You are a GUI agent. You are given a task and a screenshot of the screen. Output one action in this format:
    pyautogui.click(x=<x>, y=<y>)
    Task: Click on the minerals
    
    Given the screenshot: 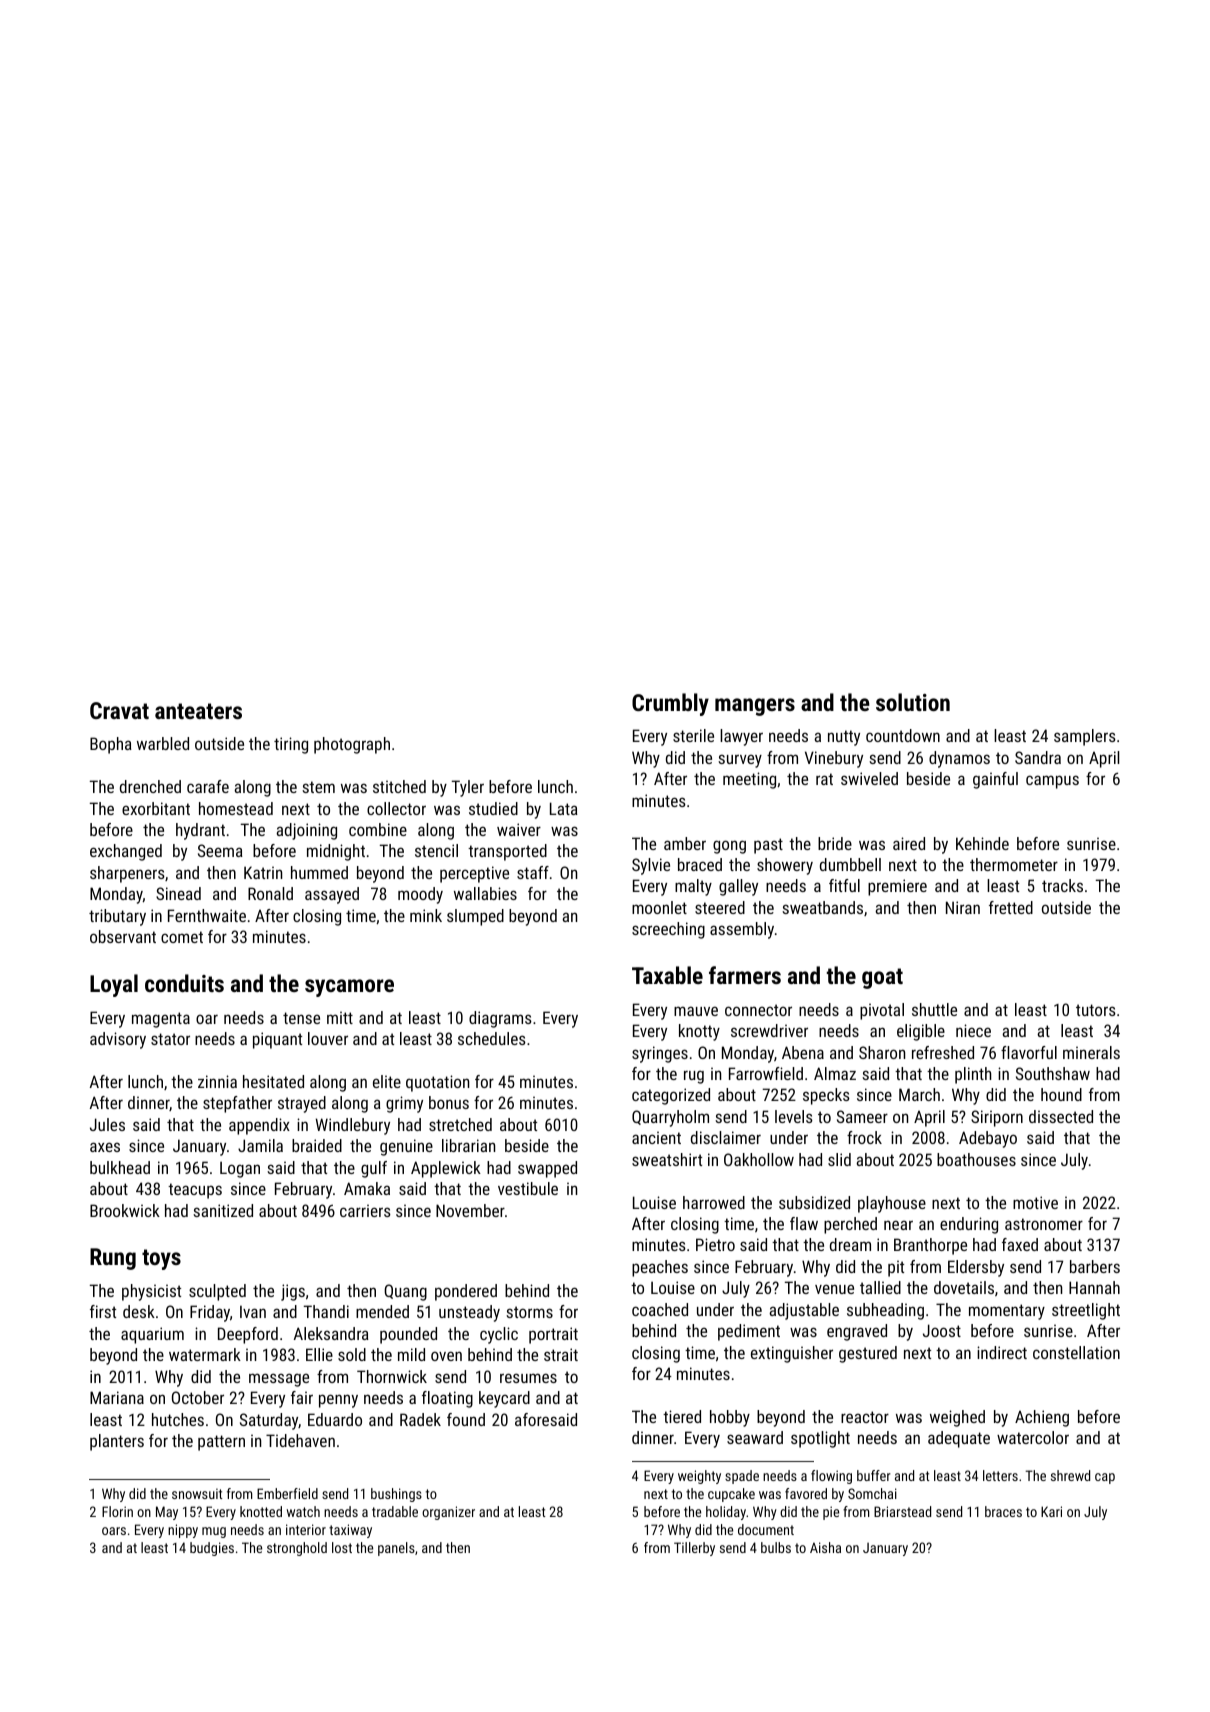 What is the action you would take?
    pyautogui.click(x=1091, y=1052)
